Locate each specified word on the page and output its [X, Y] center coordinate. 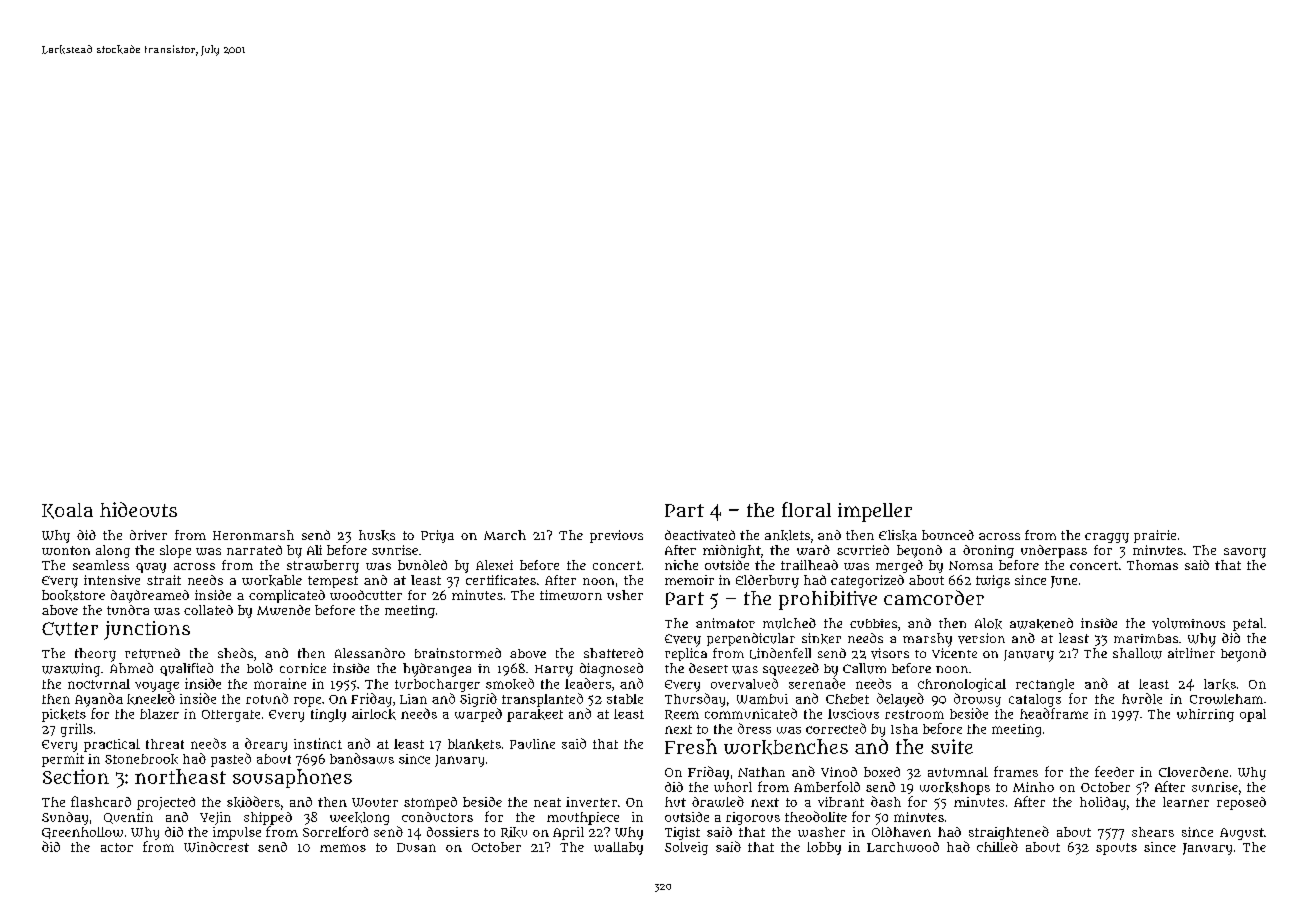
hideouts [138, 509]
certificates [501, 580]
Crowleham [1226, 699]
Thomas [1152, 565]
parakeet [535, 715]
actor [117, 847]
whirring [1205, 715]
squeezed [791, 669]
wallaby [618, 848]
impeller [875, 512]
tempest [333, 582]
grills [77, 730]
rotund [267, 698]
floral [806, 509]
